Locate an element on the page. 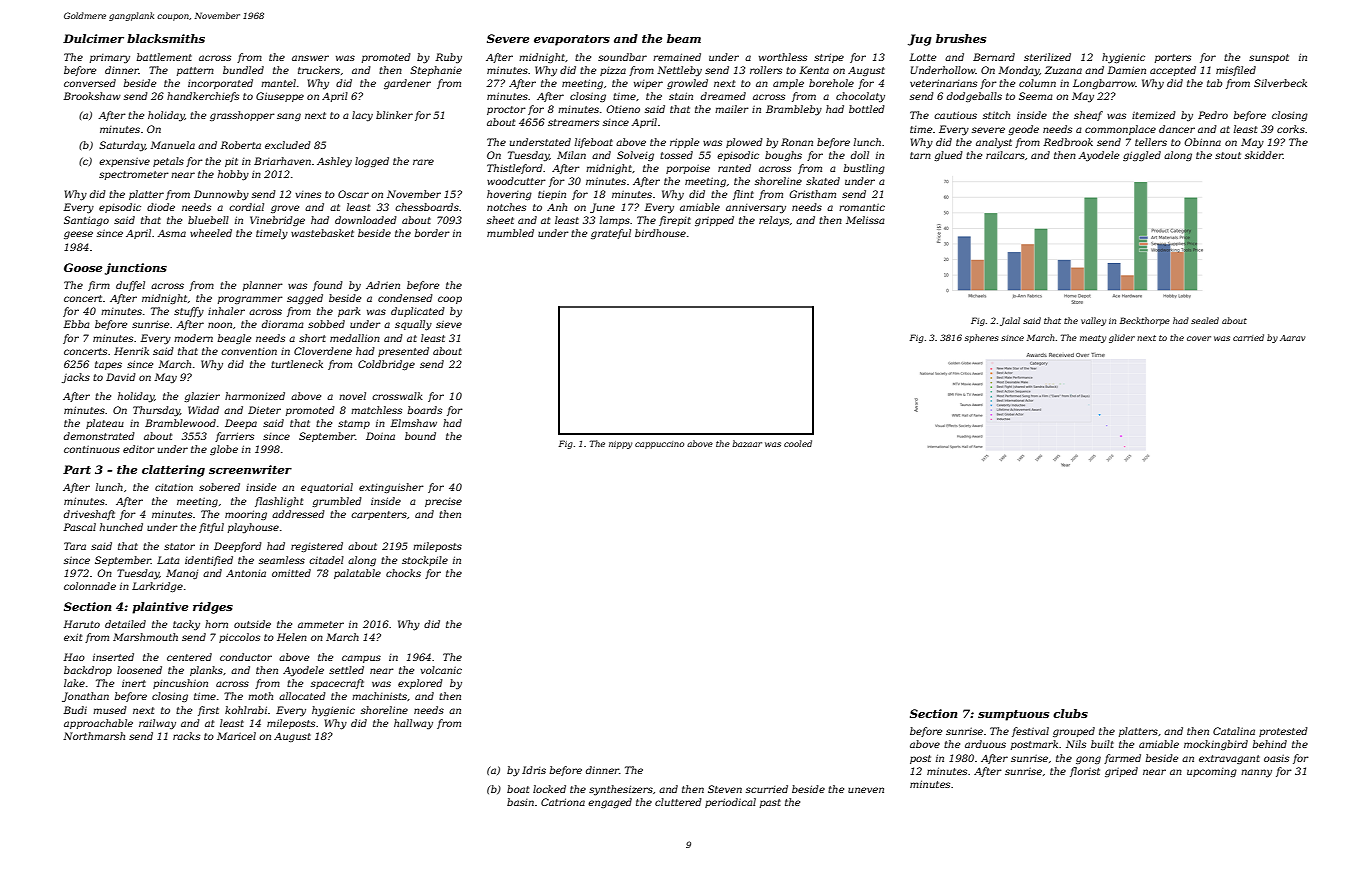 This document has width=1372, height=887. Jug is located at coordinates (920, 40).
